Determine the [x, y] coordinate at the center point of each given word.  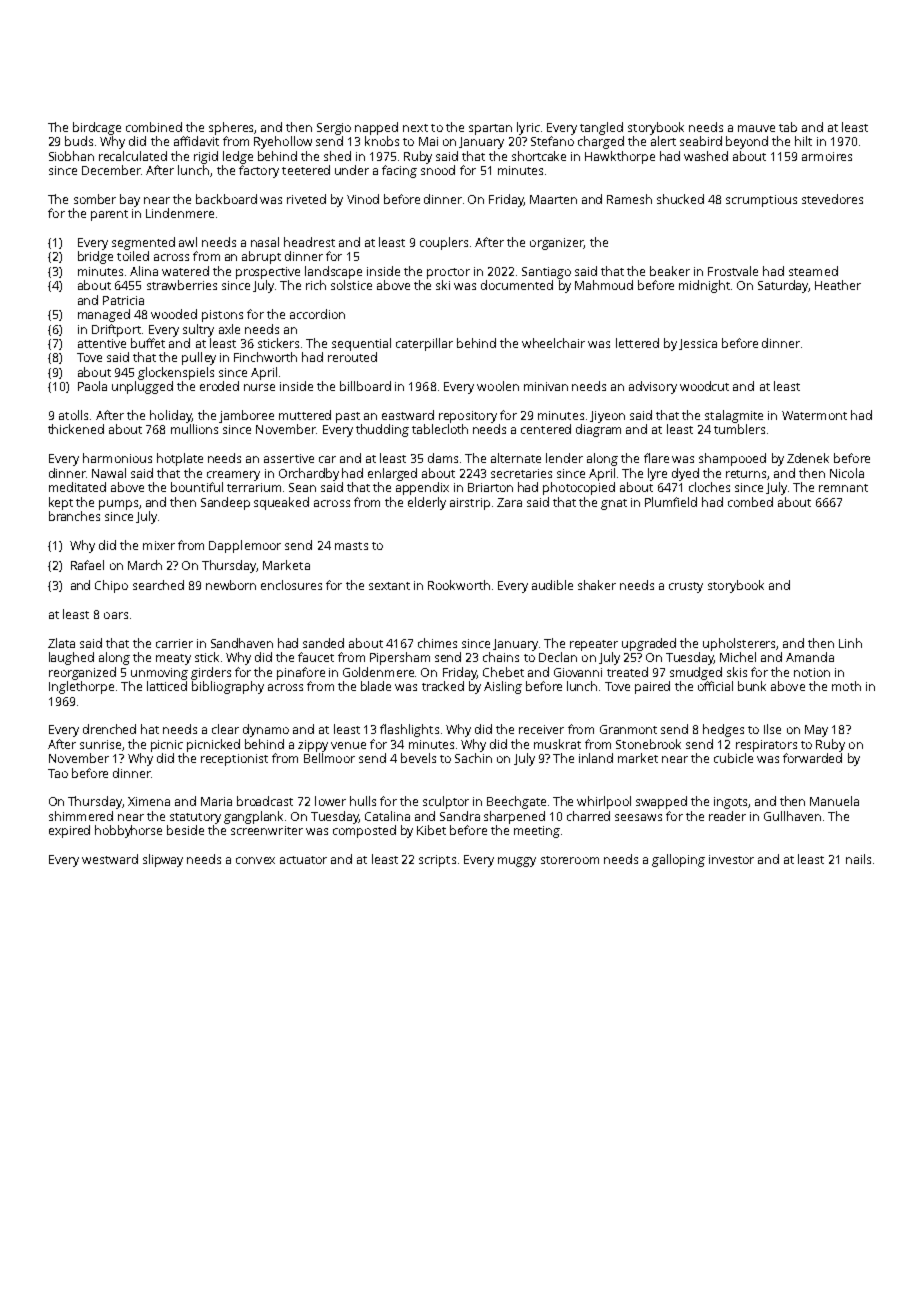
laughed [71, 658]
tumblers [739, 429]
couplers [444, 243]
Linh [850, 643]
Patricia [123, 300]
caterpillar [424, 344]
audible [552, 585]
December [111, 170]
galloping [678, 860]
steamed [813, 271]
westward [110, 859]
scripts [437, 861]
